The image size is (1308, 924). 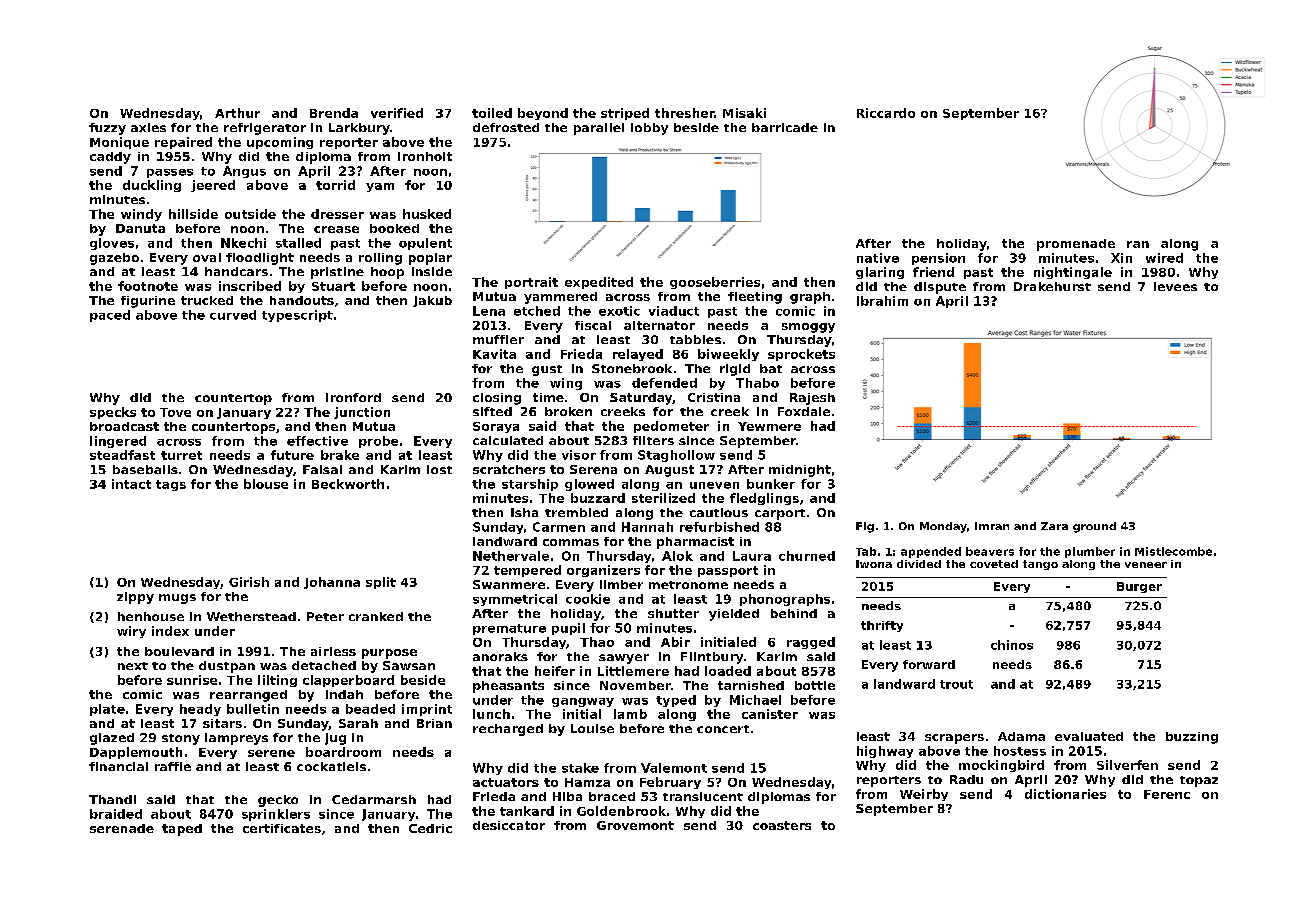 I want to click on Tove, so click(x=175, y=412).
